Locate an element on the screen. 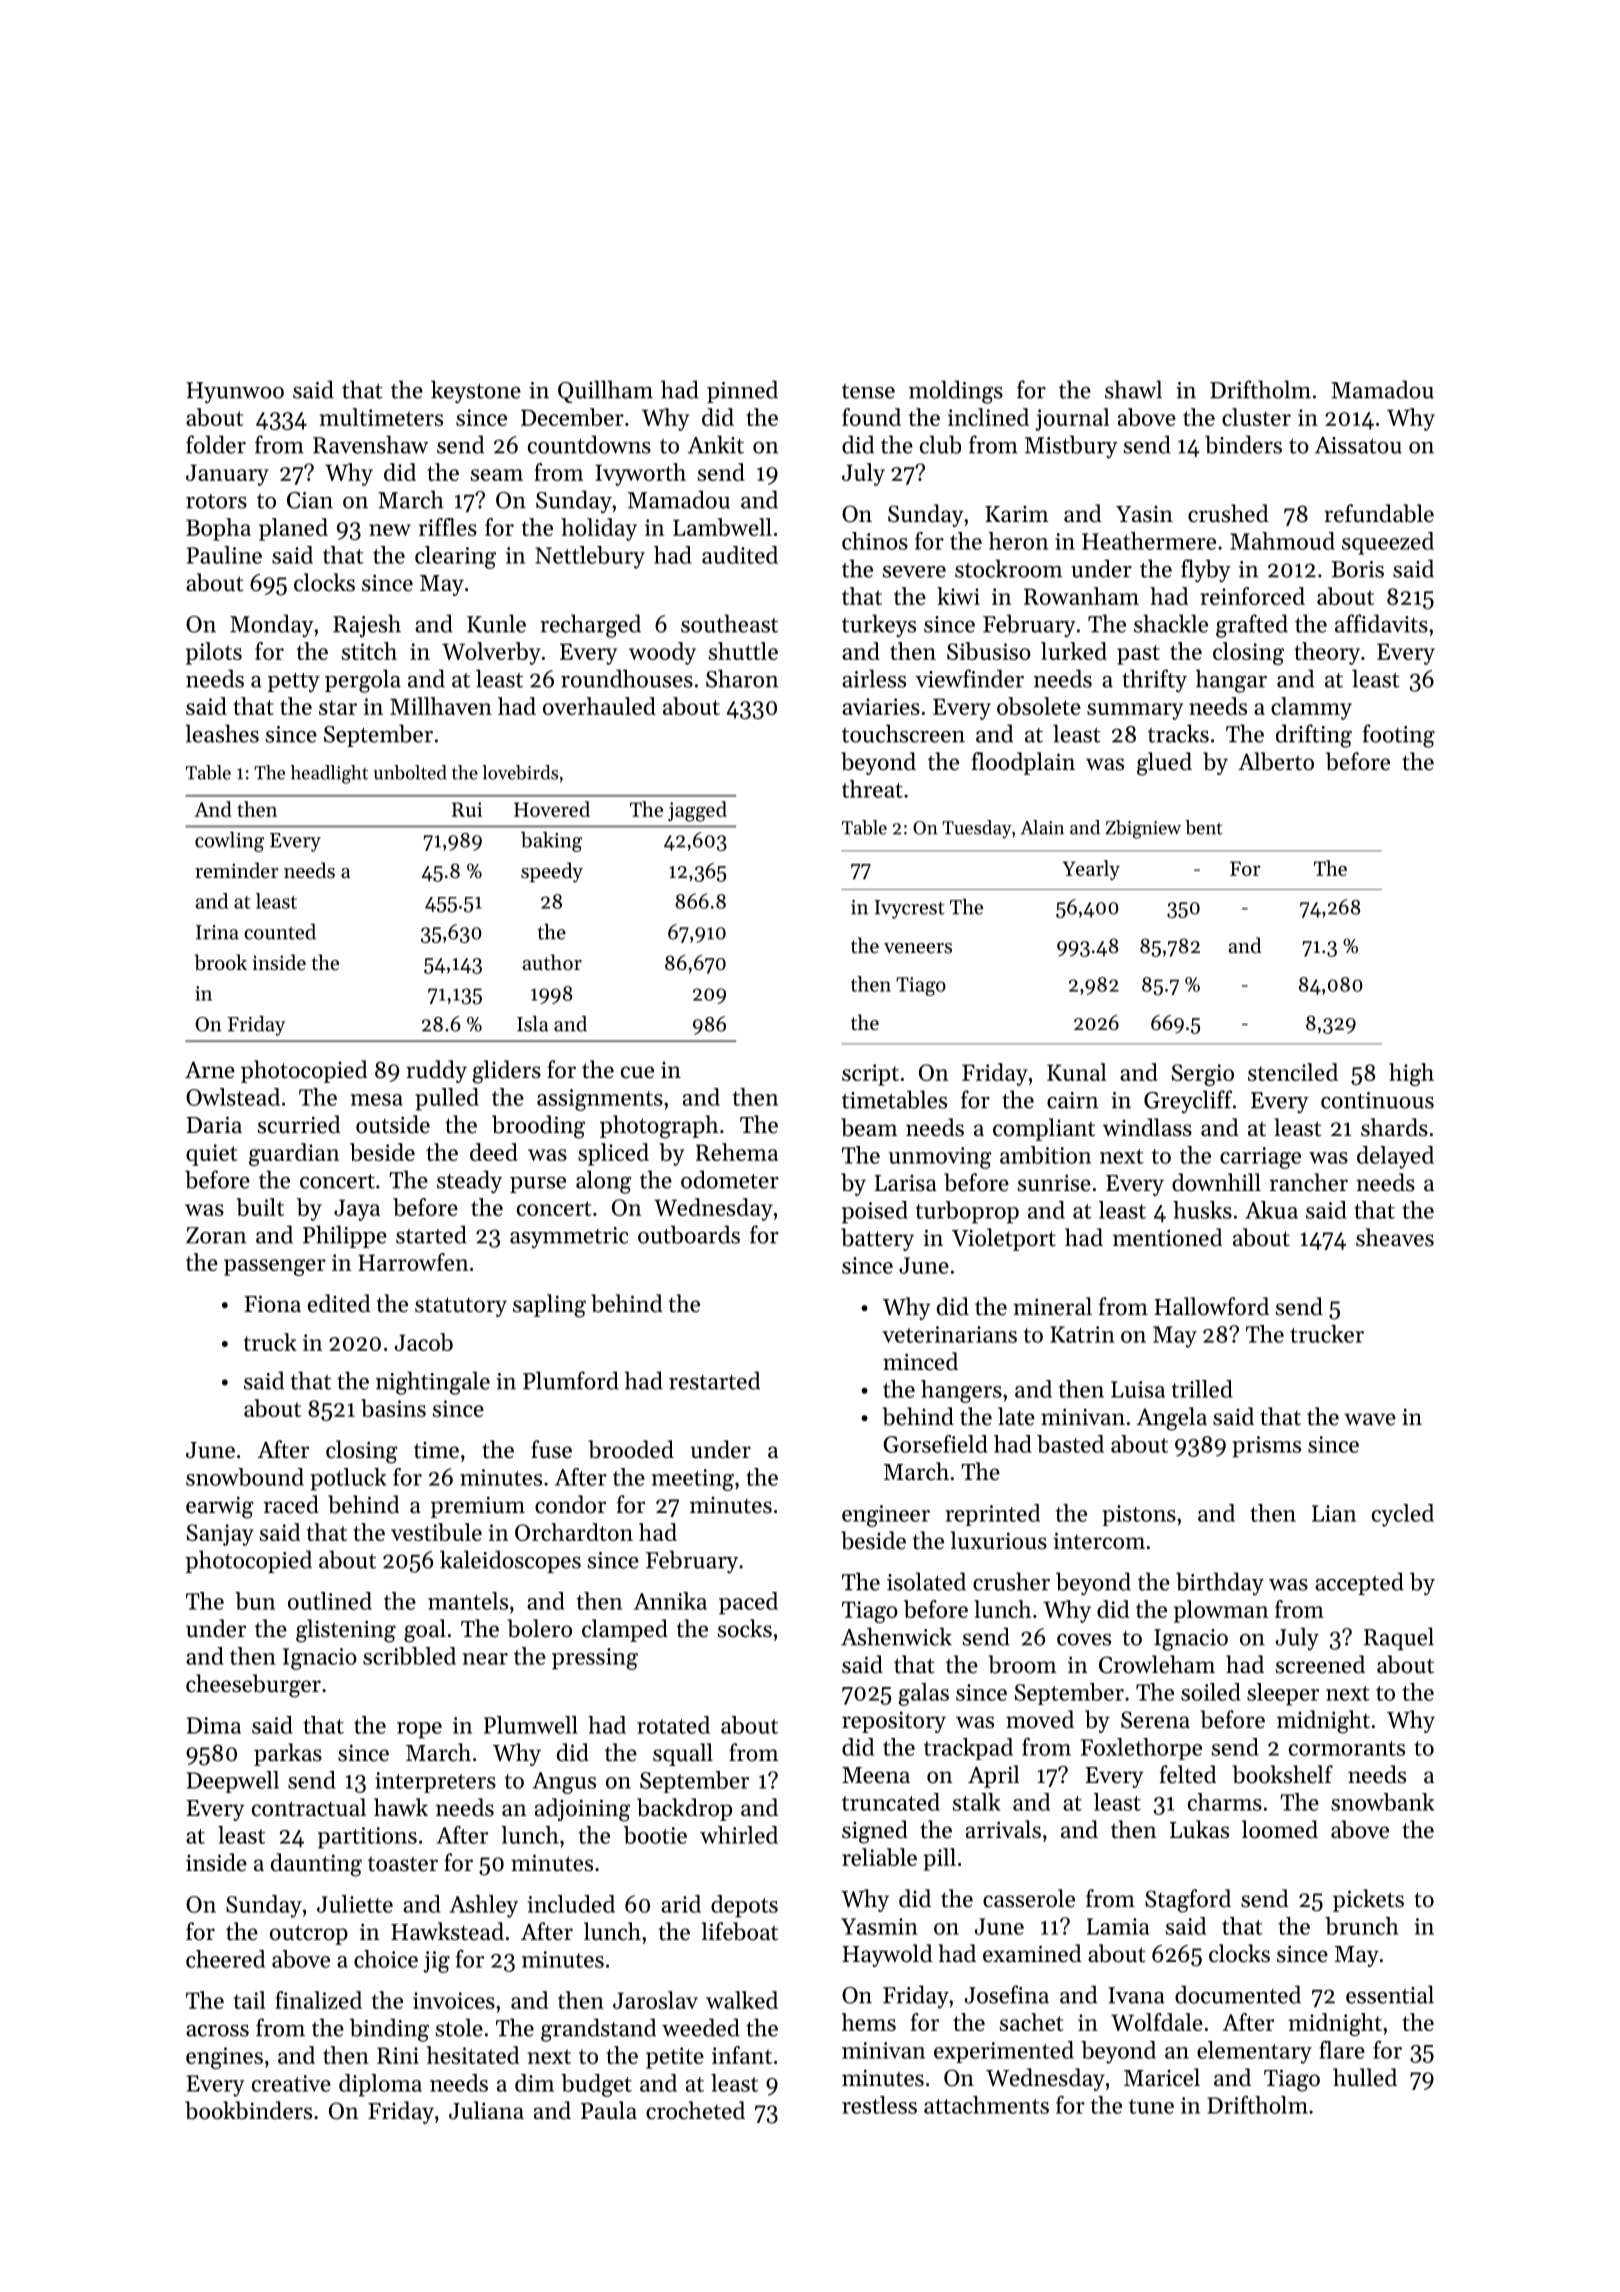  Katrin is located at coordinates (1082, 1334).
